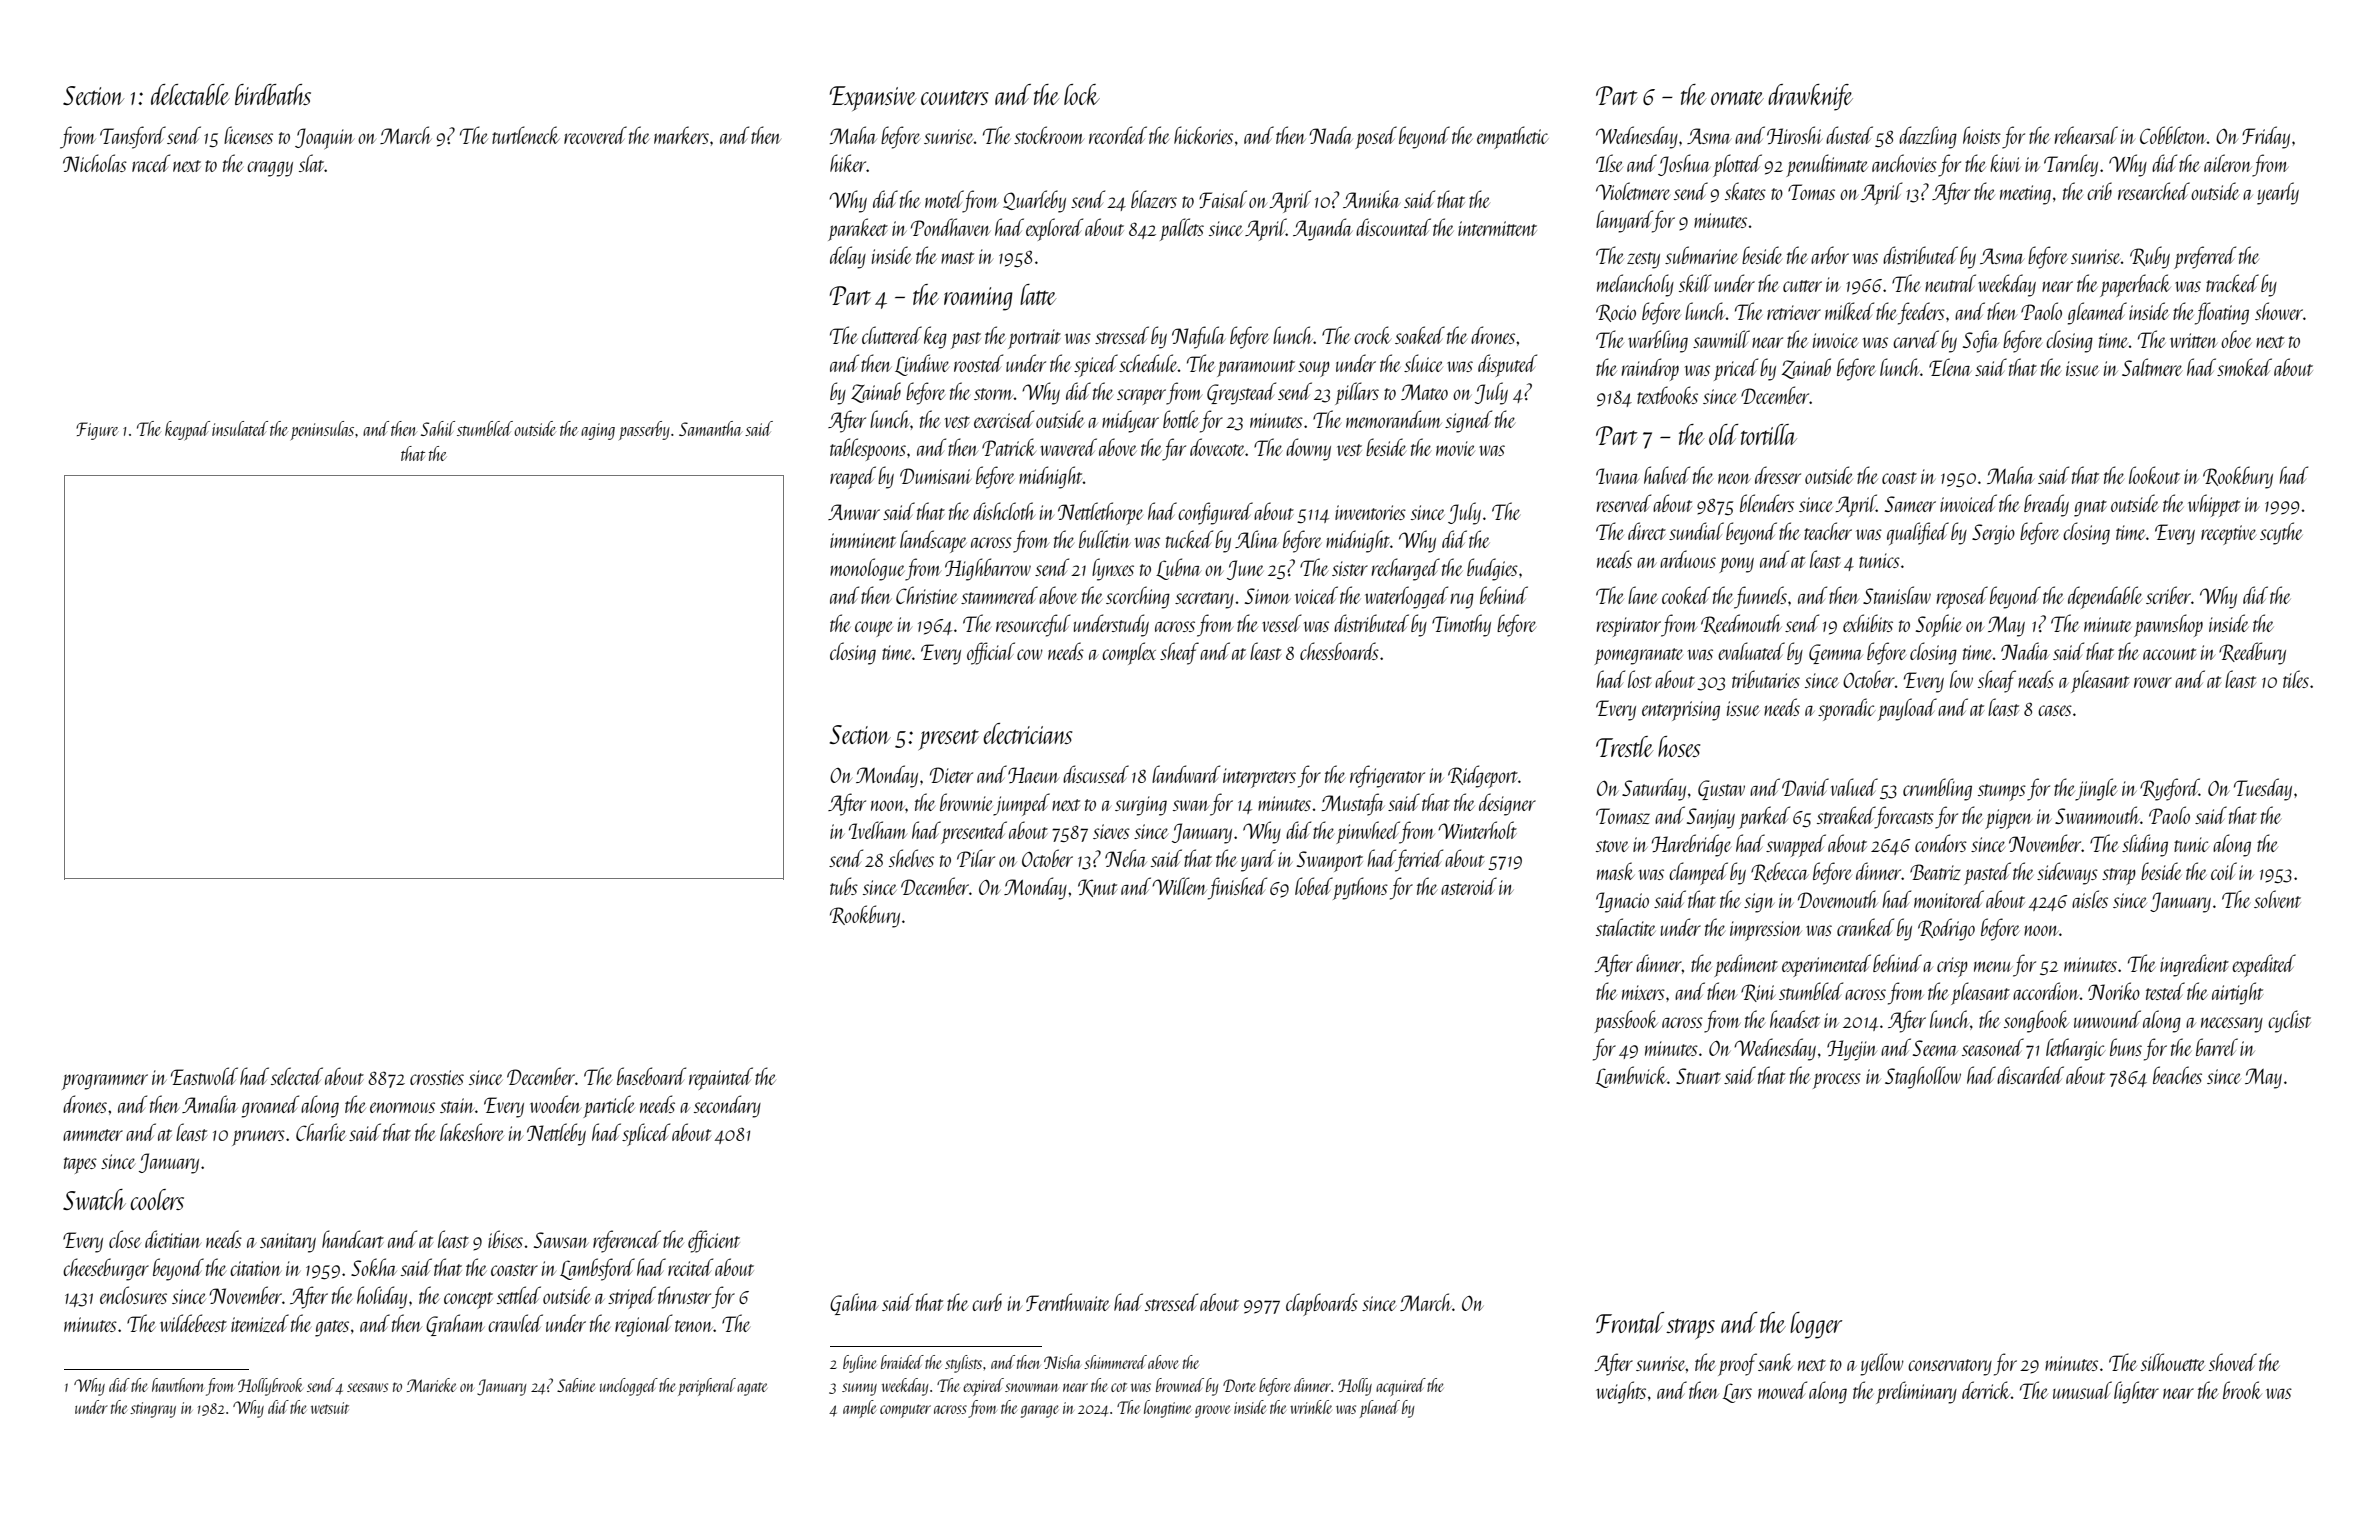 The image size is (2380, 1540). I want to click on silhouette, so click(2173, 1362).
